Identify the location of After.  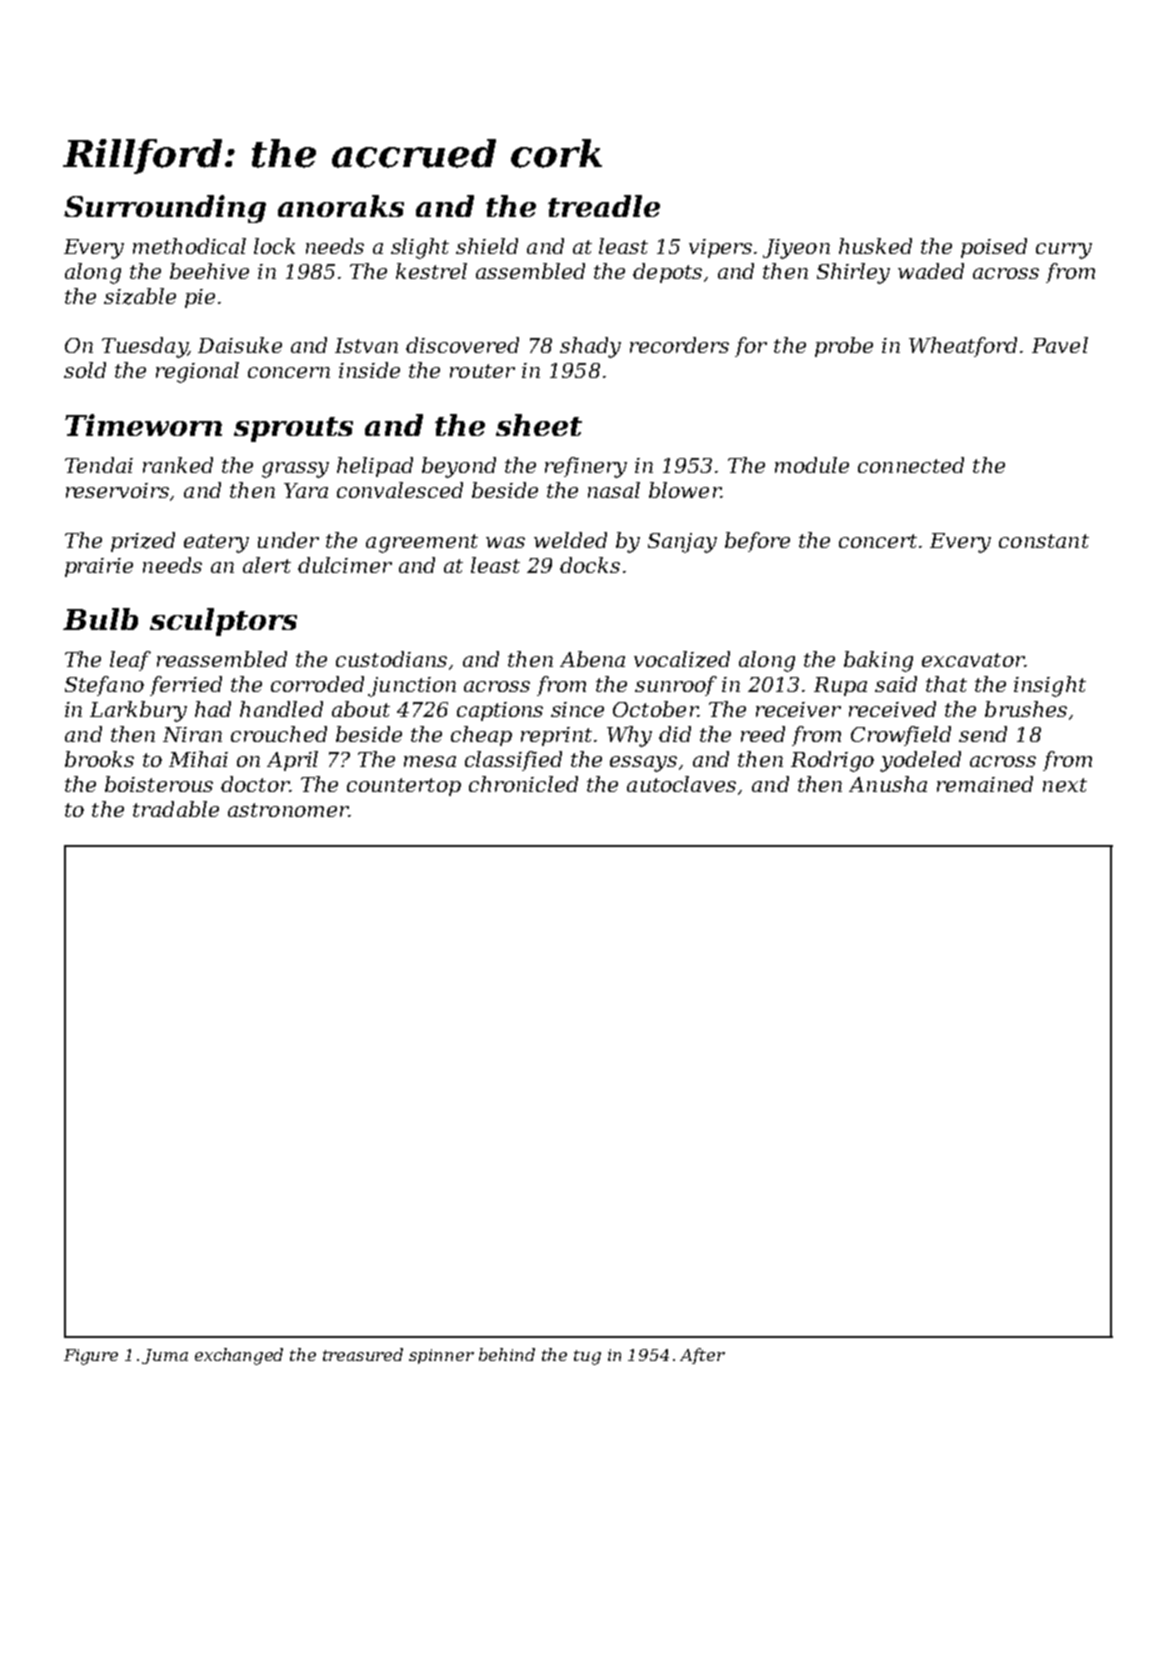
(702, 1356).
